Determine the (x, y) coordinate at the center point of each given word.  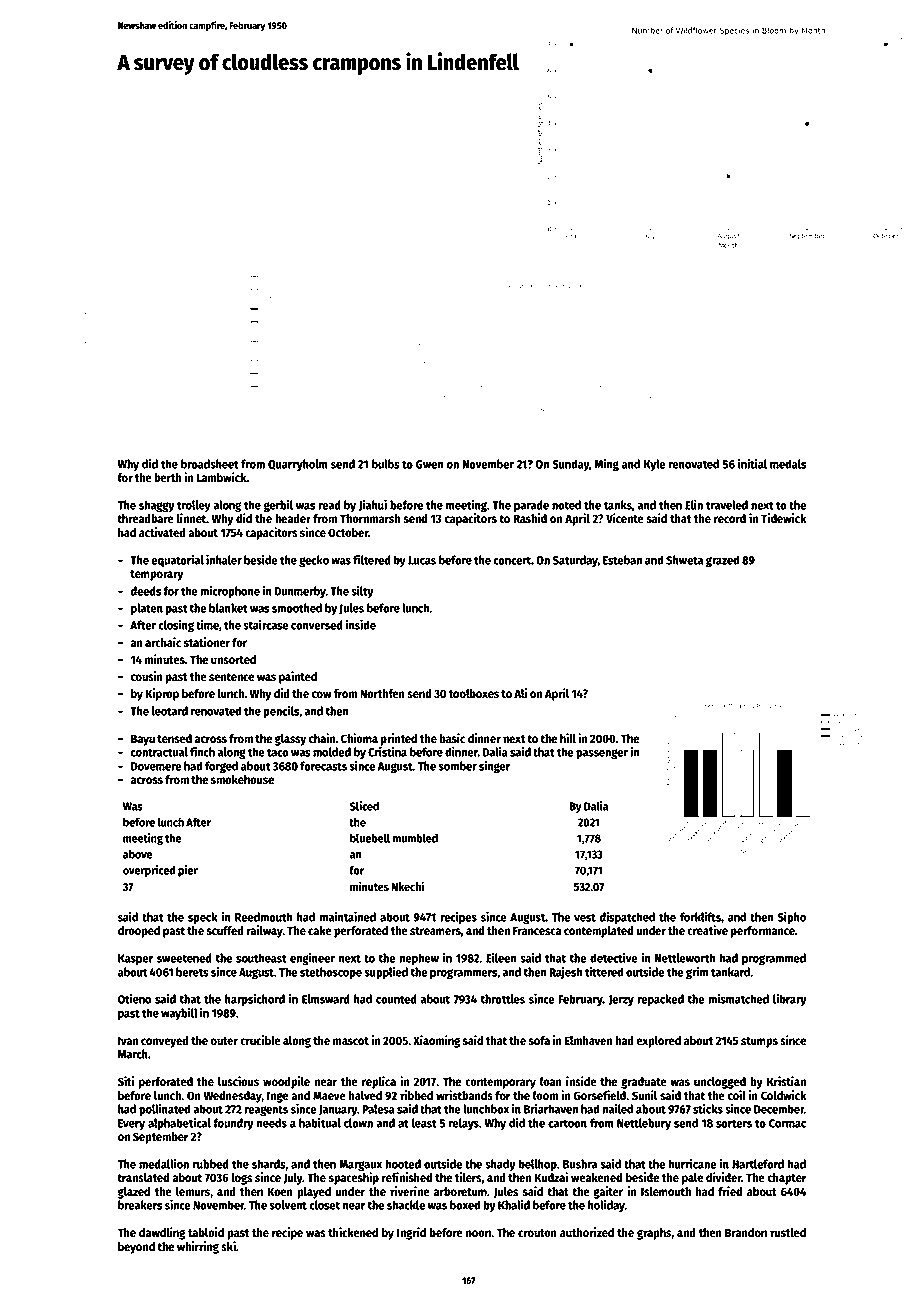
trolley (194, 506)
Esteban (622, 560)
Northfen (382, 693)
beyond (136, 1248)
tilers (468, 1177)
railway (265, 931)
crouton (537, 1233)
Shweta (684, 560)
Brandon (746, 1232)
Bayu (143, 740)
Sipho (791, 917)
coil (736, 1095)
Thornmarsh (370, 518)
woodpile (286, 1082)
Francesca (537, 930)
